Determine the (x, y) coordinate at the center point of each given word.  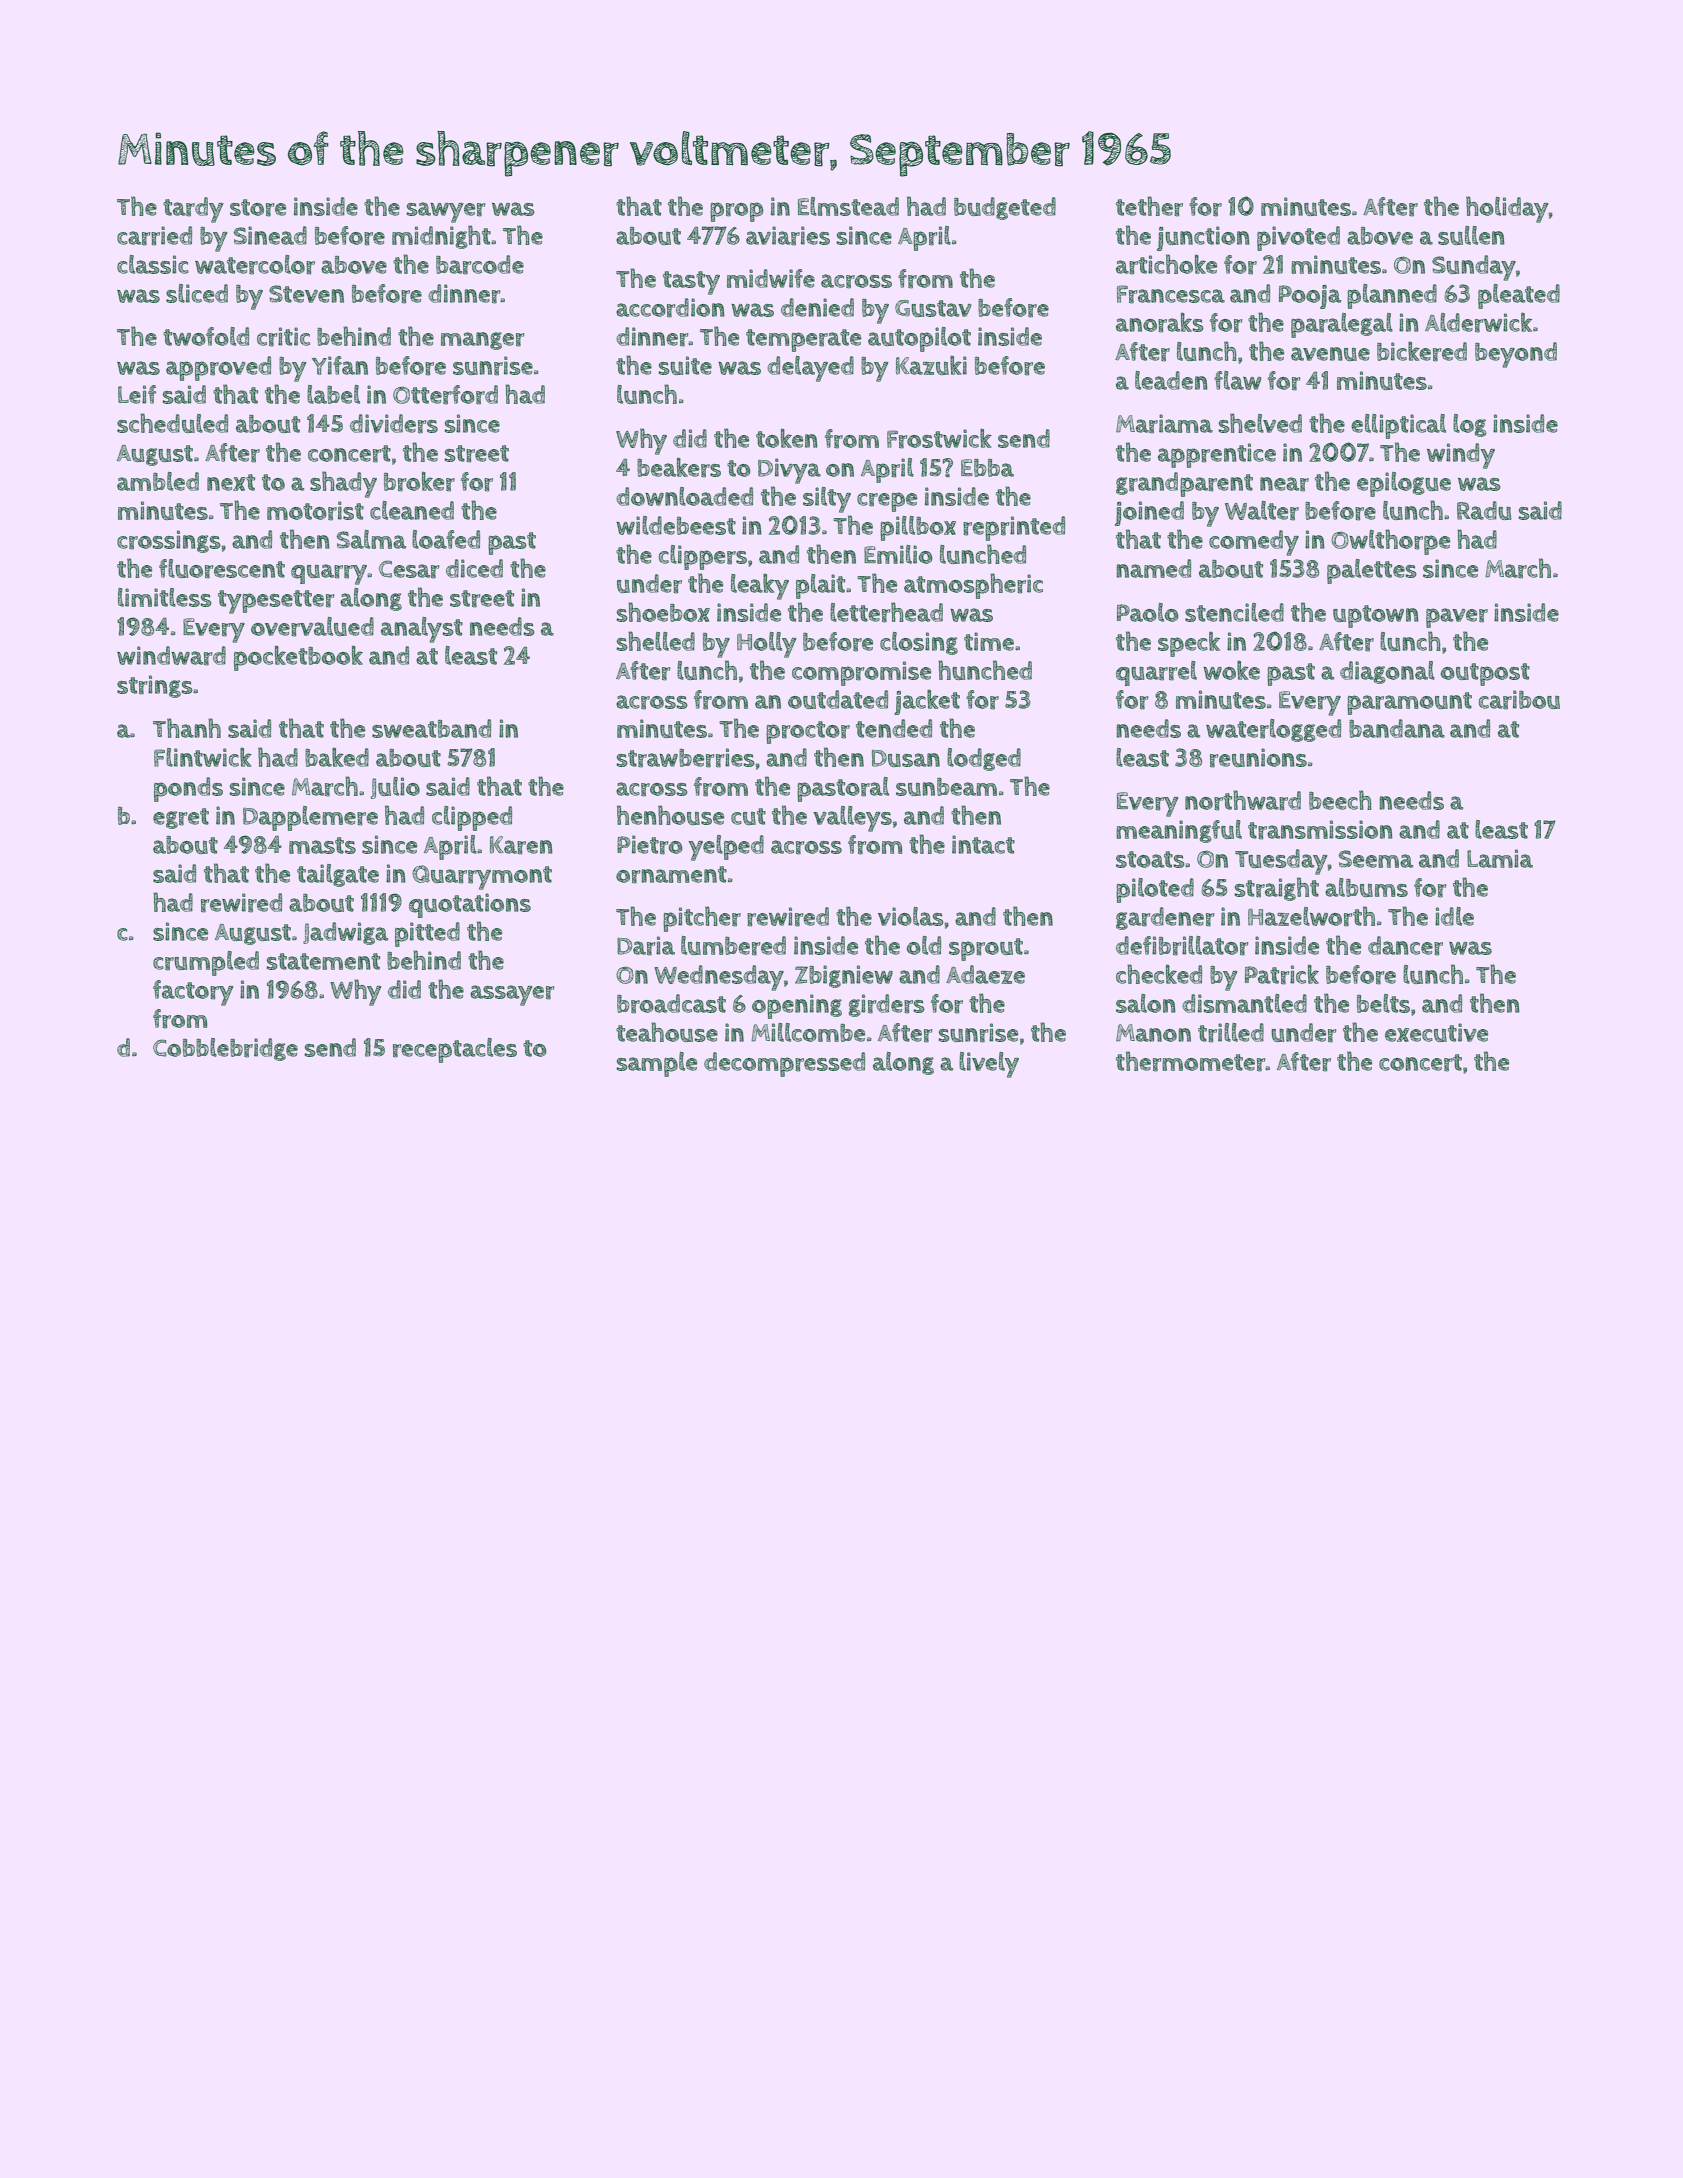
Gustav (933, 308)
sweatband (431, 728)
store (258, 208)
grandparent (1184, 484)
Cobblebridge (225, 1049)
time (989, 641)
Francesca (1171, 294)
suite (685, 365)
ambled (158, 481)
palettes (1372, 571)
